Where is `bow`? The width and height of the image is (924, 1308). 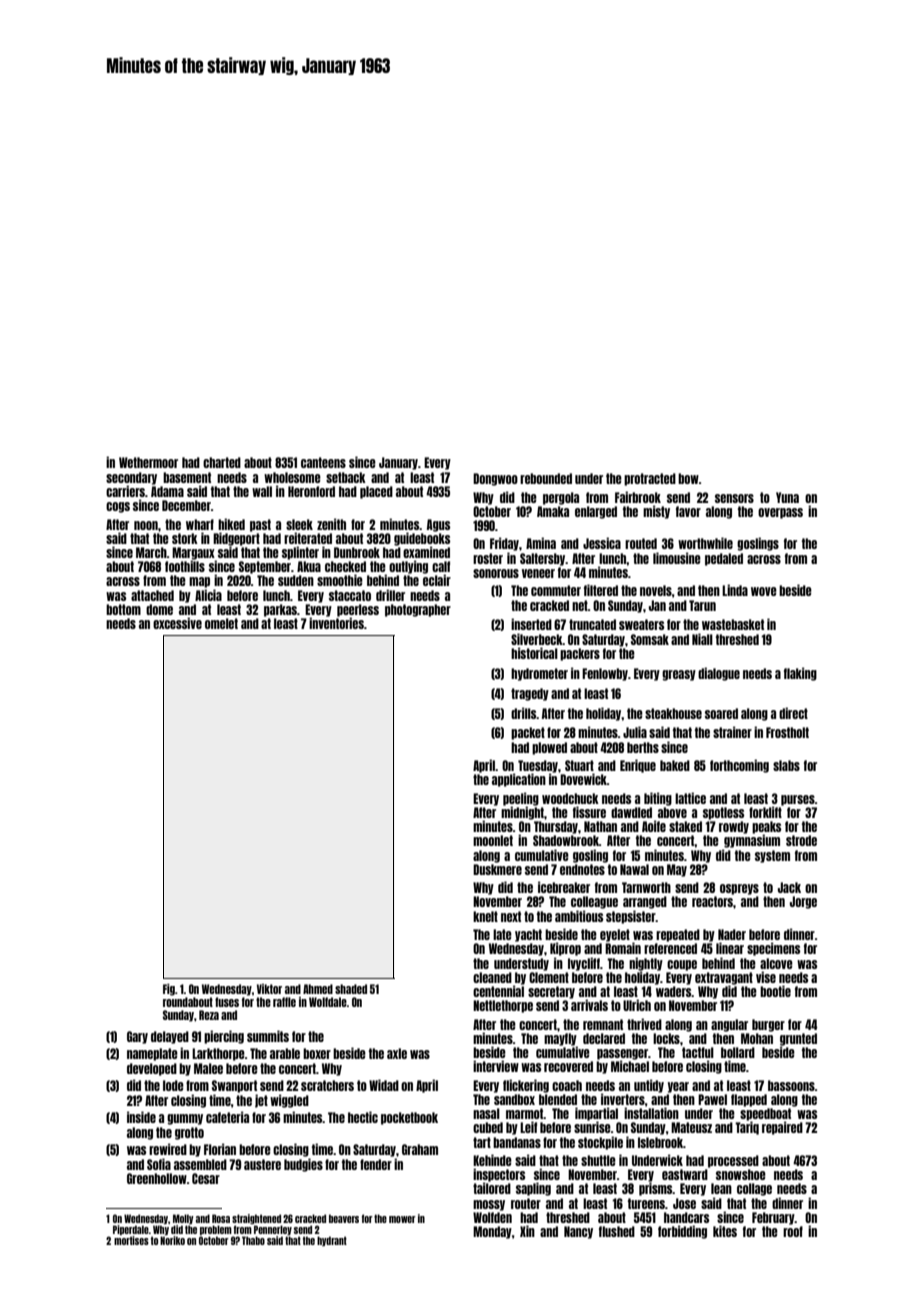
bow is located at coordinates (688, 478).
